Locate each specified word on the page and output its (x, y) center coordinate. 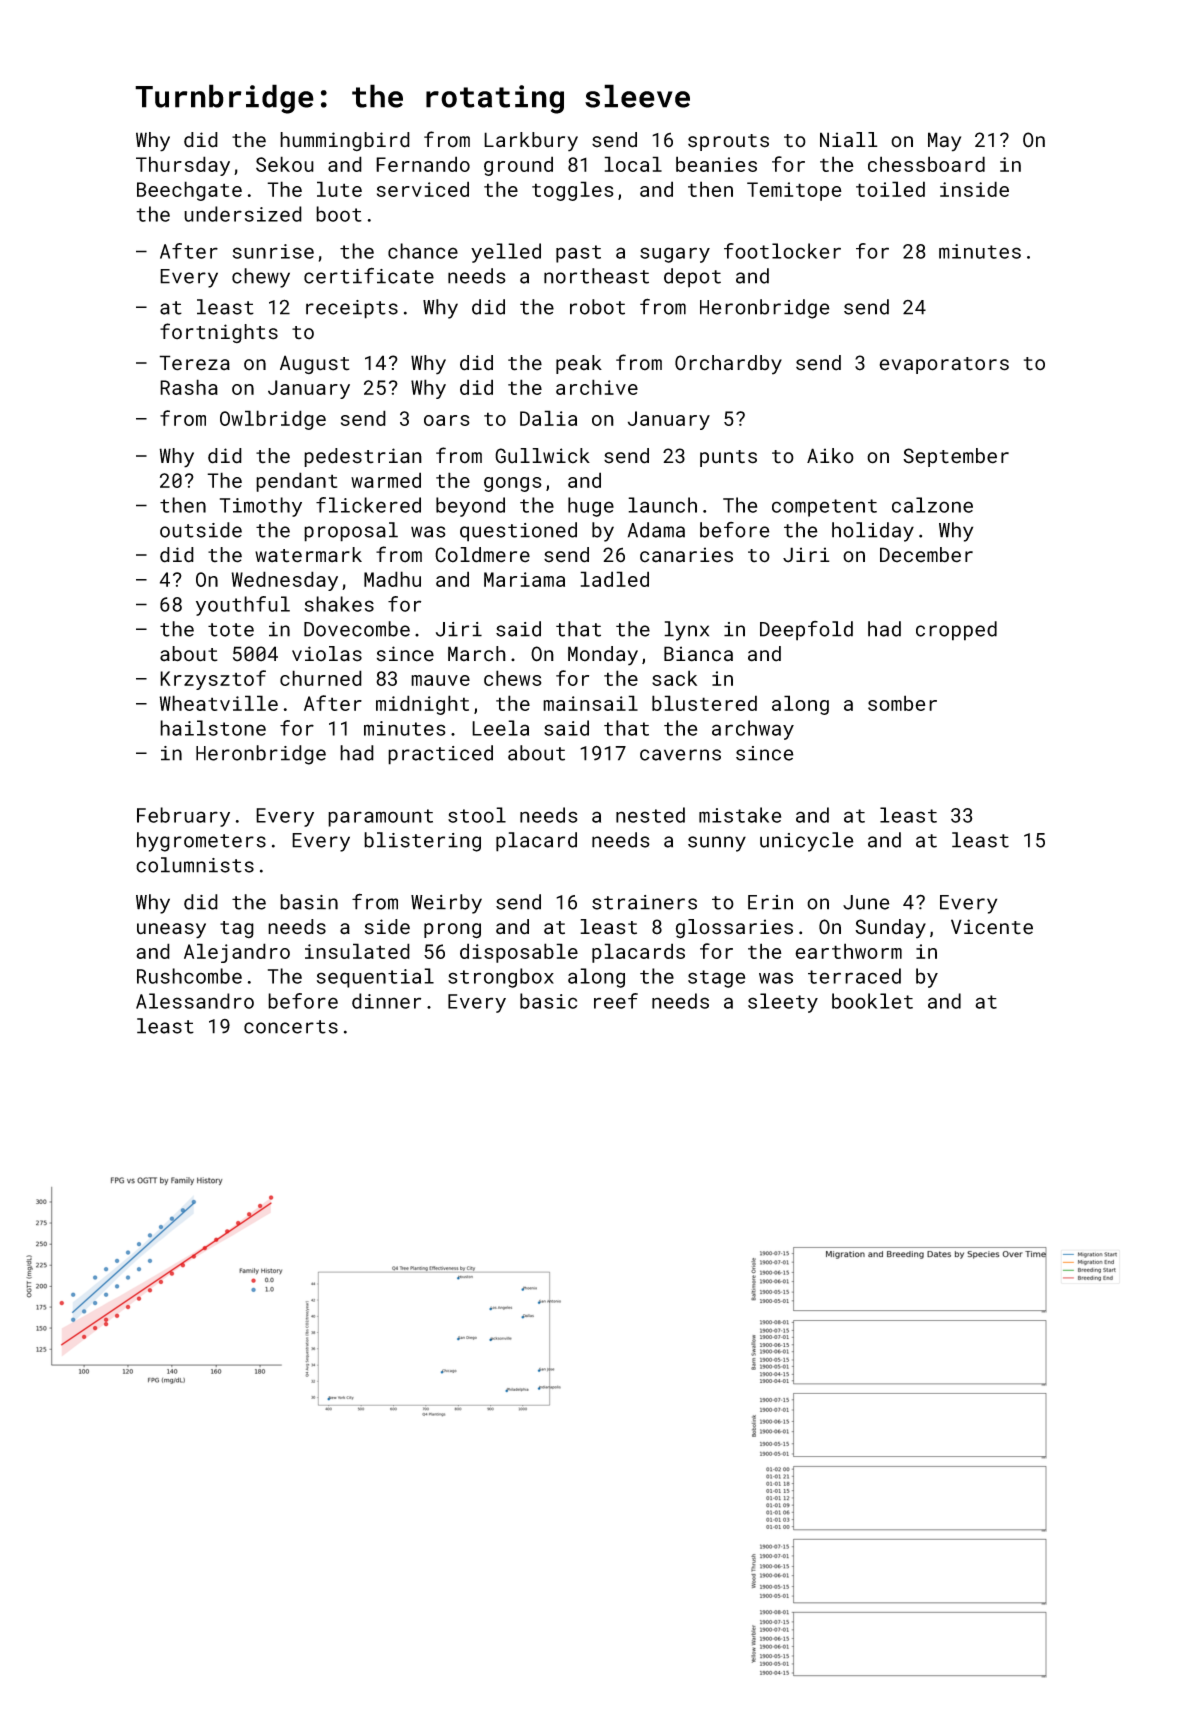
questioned (518, 532)
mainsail (590, 703)
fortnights (219, 333)
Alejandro (237, 953)
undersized (243, 214)
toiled (890, 189)
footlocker (782, 251)
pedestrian (363, 457)
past (578, 254)
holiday (873, 532)
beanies (716, 164)
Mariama (524, 579)
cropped (956, 631)
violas (327, 654)
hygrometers (201, 842)
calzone (932, 505)
